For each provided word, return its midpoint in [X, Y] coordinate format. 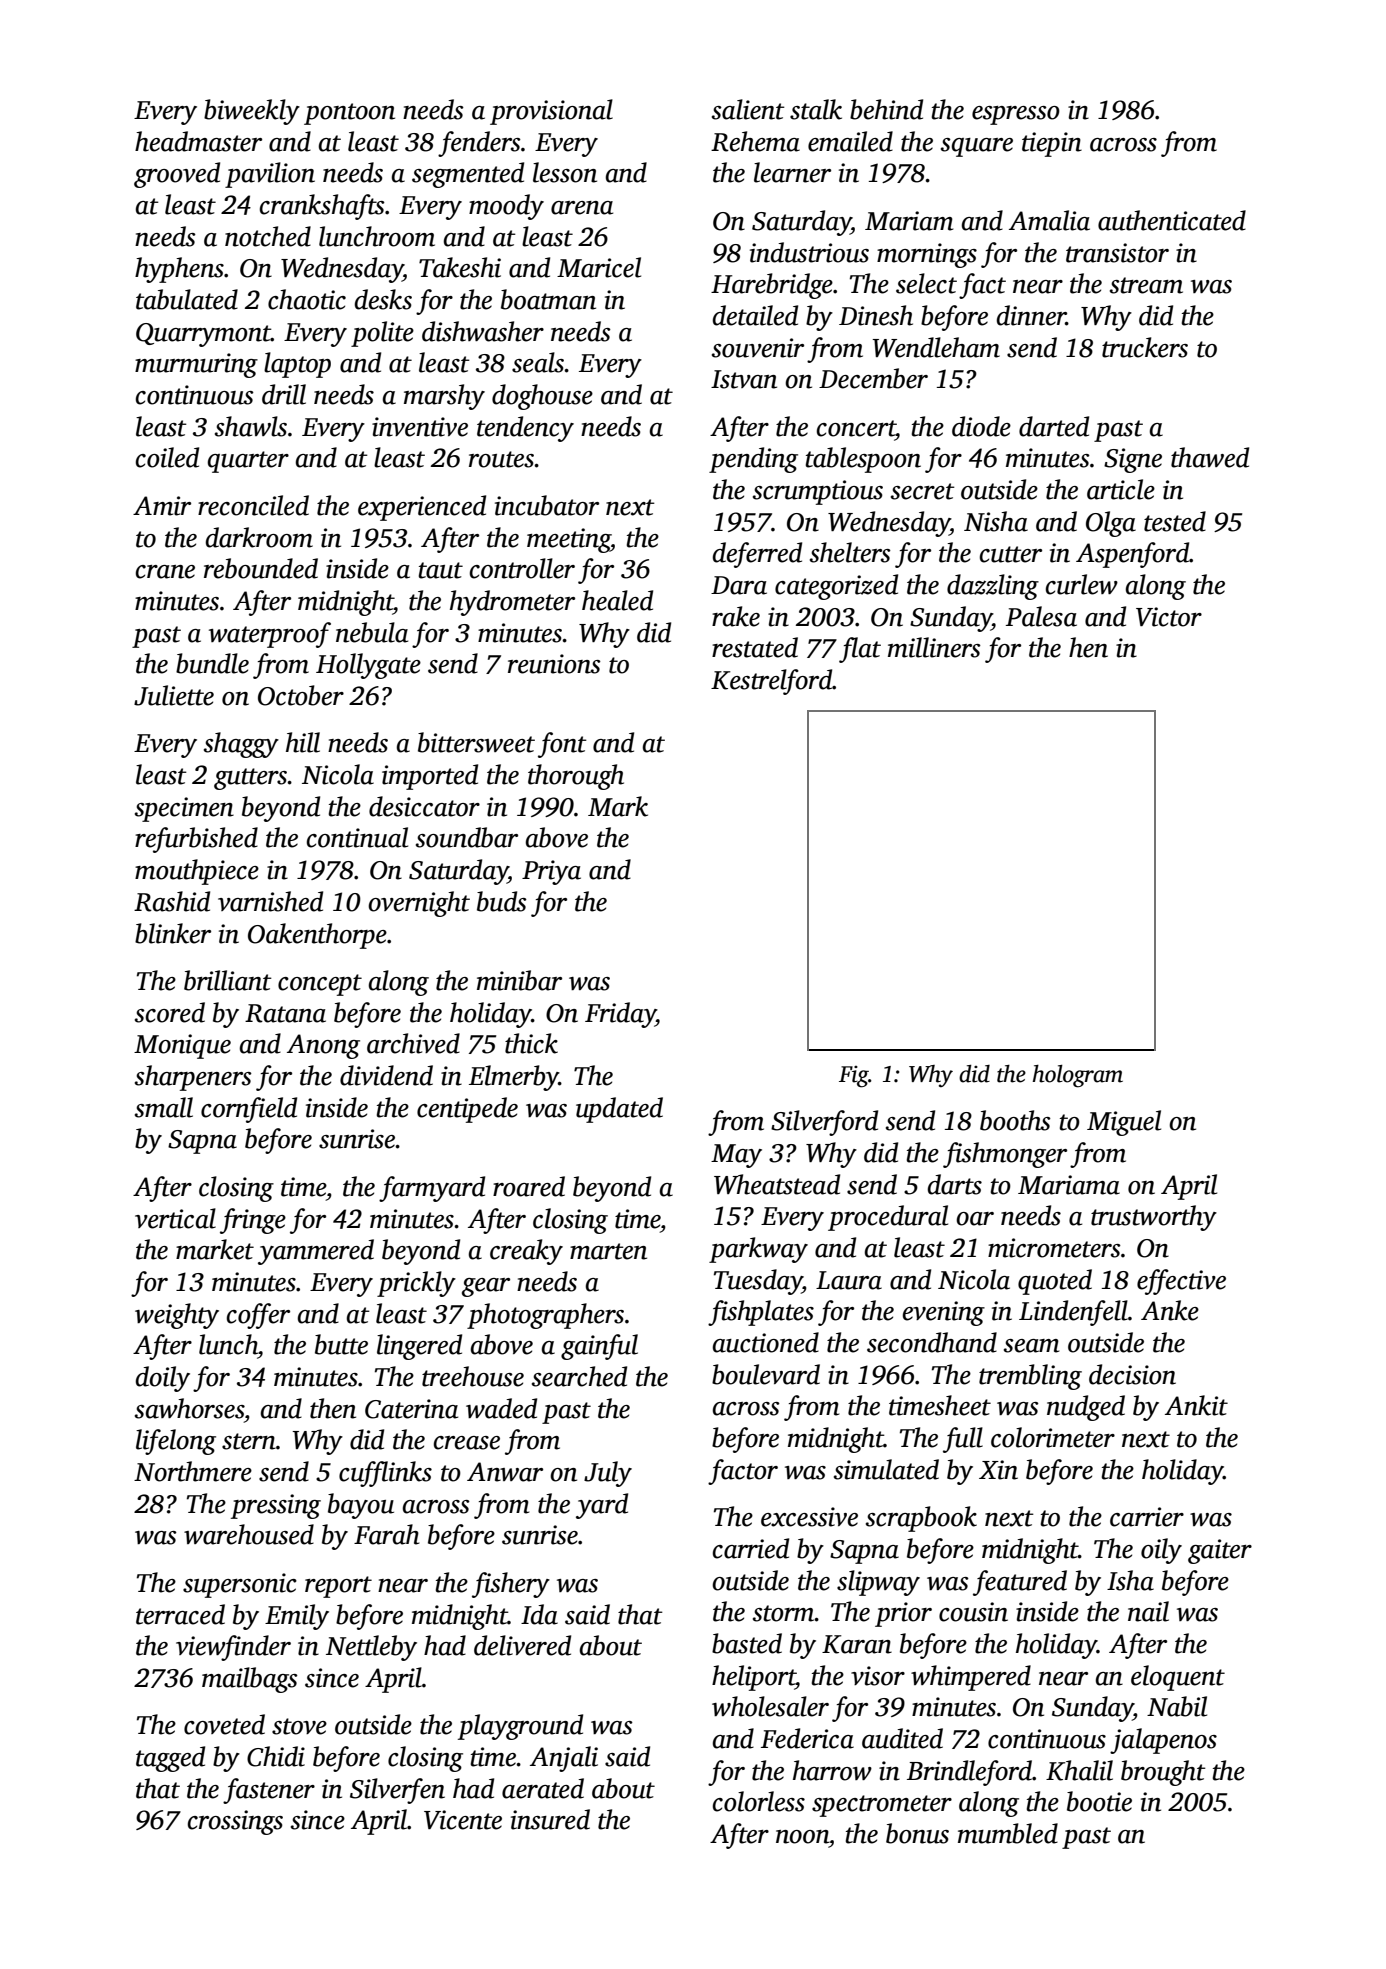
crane [165, 572]
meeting [569, 540]
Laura [849, 1280]
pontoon [349, 114]
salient [748, 109]
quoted [1055, 1282]
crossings [235, 1822]
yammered [316, 1252]
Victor [1169, 617]
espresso [1016, 115]
